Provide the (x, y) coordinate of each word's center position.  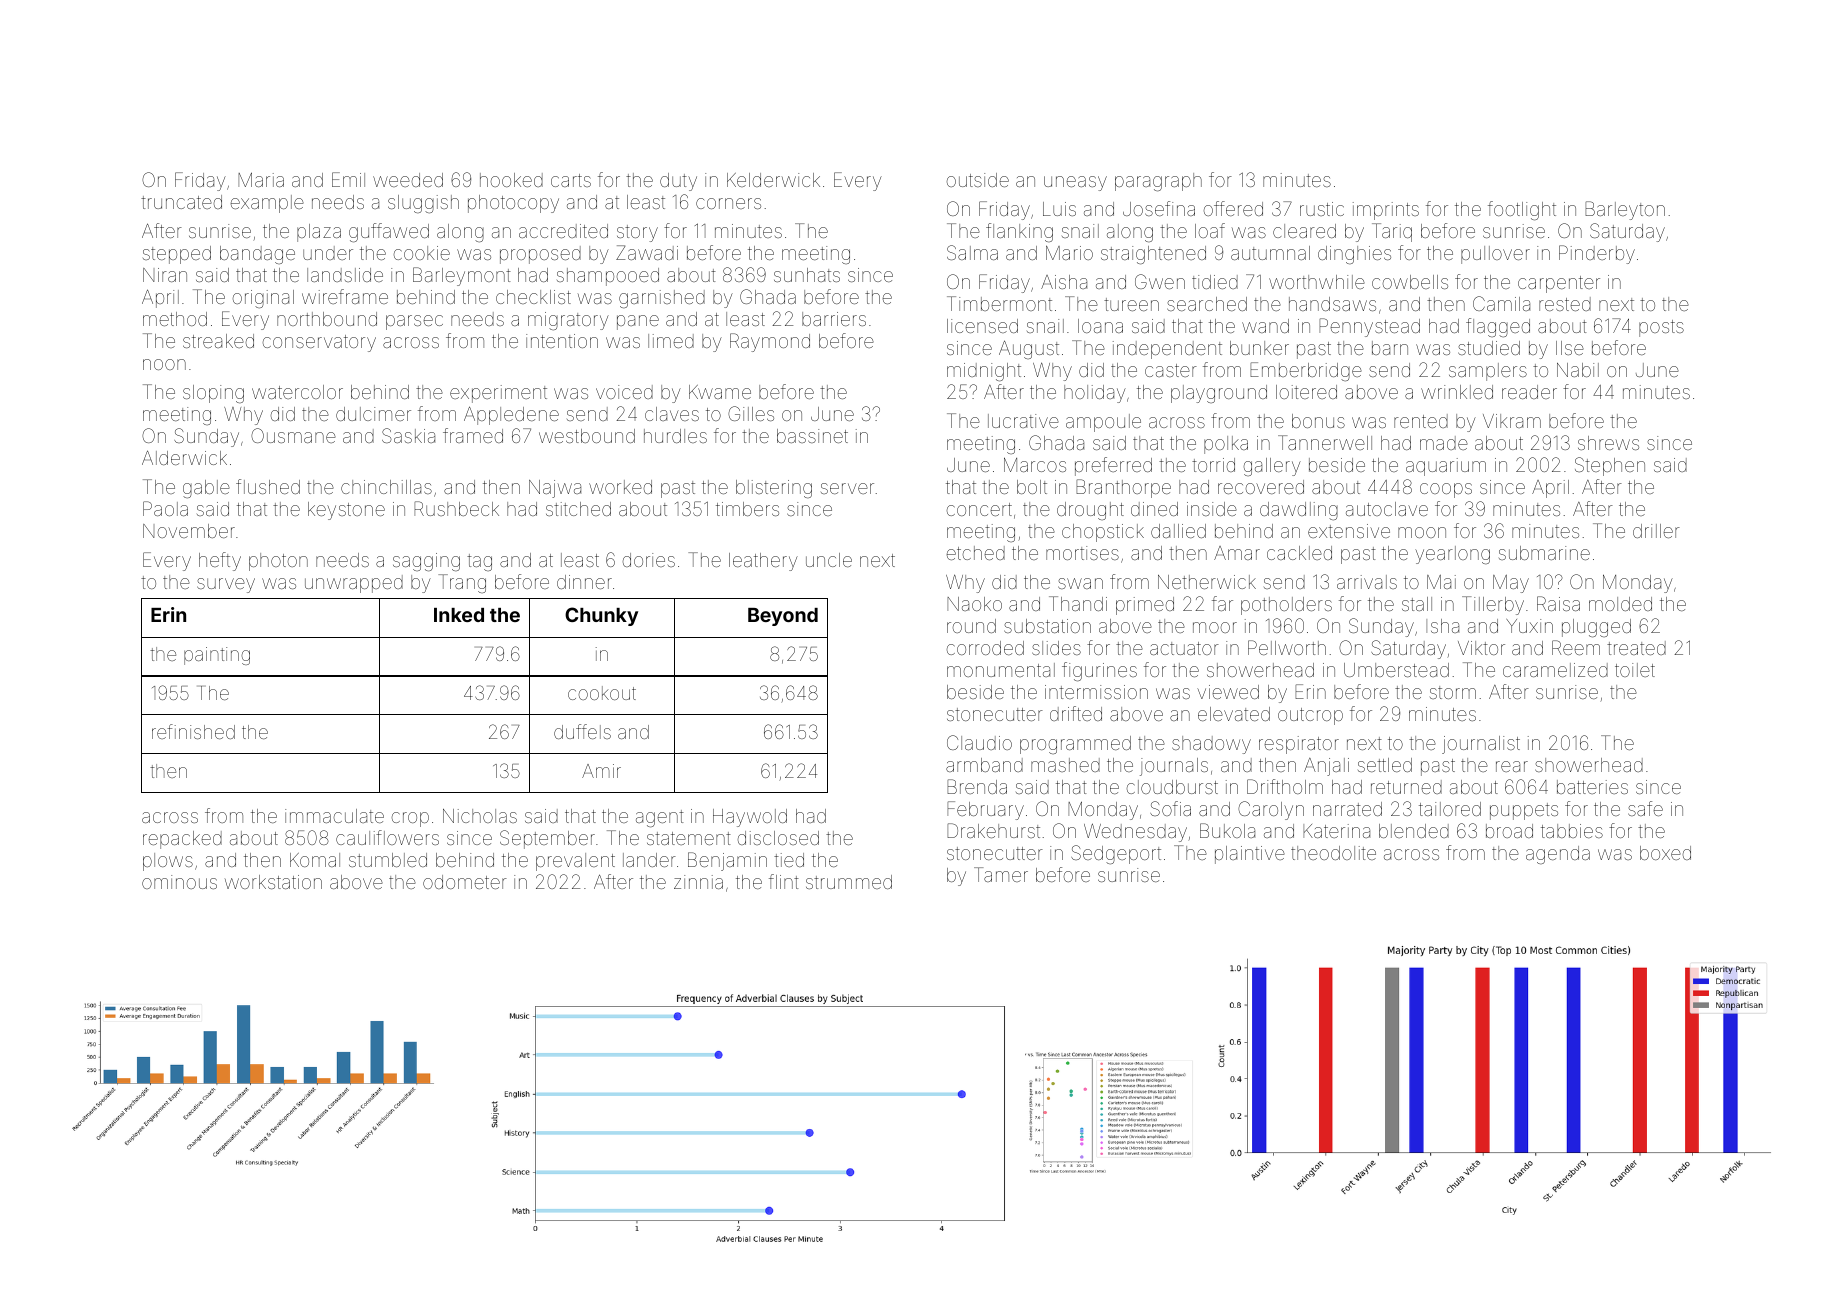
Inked (459, 615)
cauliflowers (387, 837)
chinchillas (386, 487)
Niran (165, 275)
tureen (1131, 304)
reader (1529, 392)
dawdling (1299, 511)
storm (1453, 692)
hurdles (675, 436)
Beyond (783, 617)
